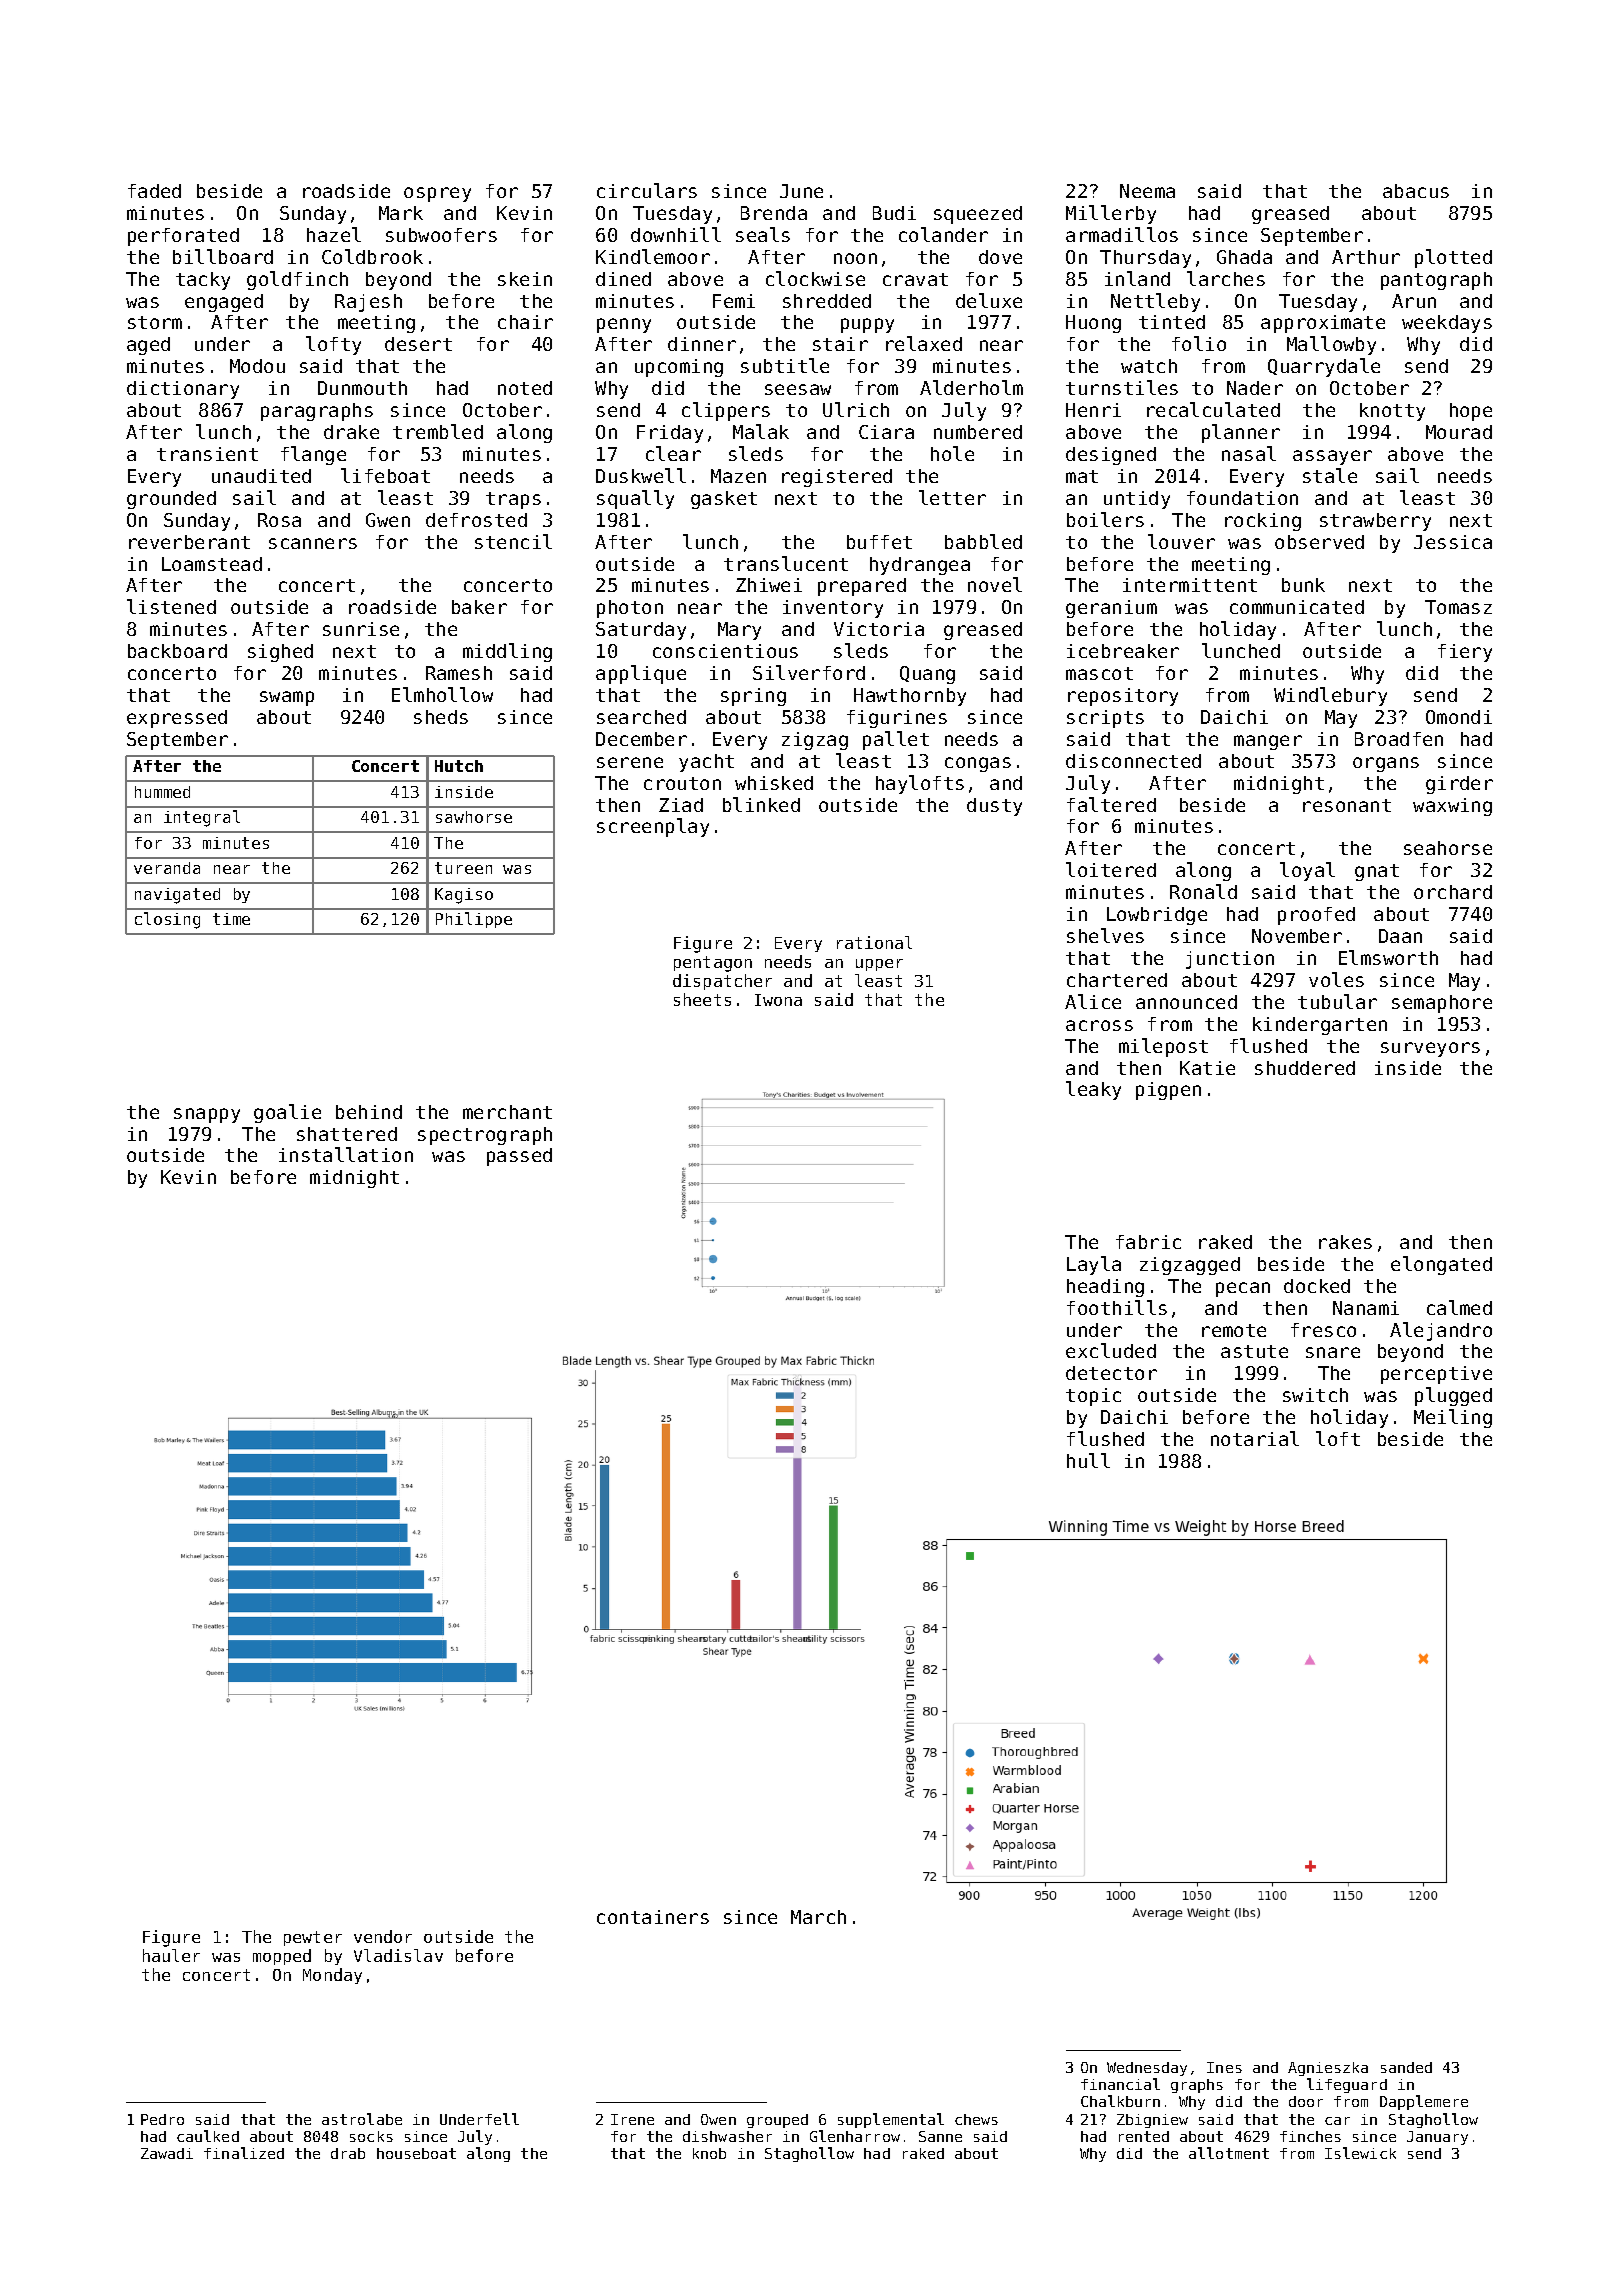  Describe the element at coordinates (348, 2153) in the document. I see `drab` at that location.
